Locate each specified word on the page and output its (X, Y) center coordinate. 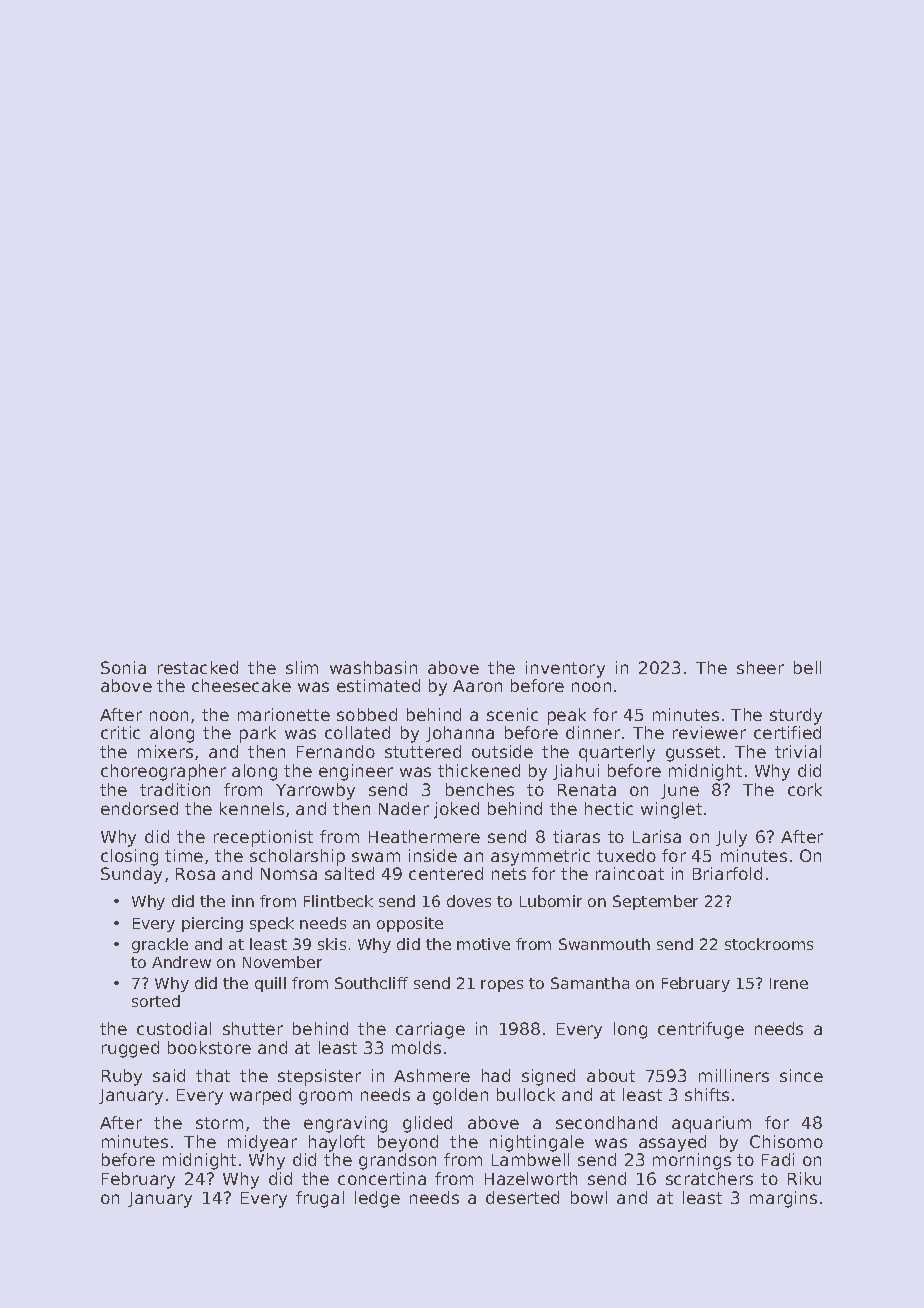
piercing (212, 924)
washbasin (373, 667)
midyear (262, 1143)
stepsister (319, 1077)
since (801, 1075)
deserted (522, 1197)
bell (807, 667)
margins (783, 1199)
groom (325, 1098)
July (731, 838)
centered (446, 873)
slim (302, 667)
